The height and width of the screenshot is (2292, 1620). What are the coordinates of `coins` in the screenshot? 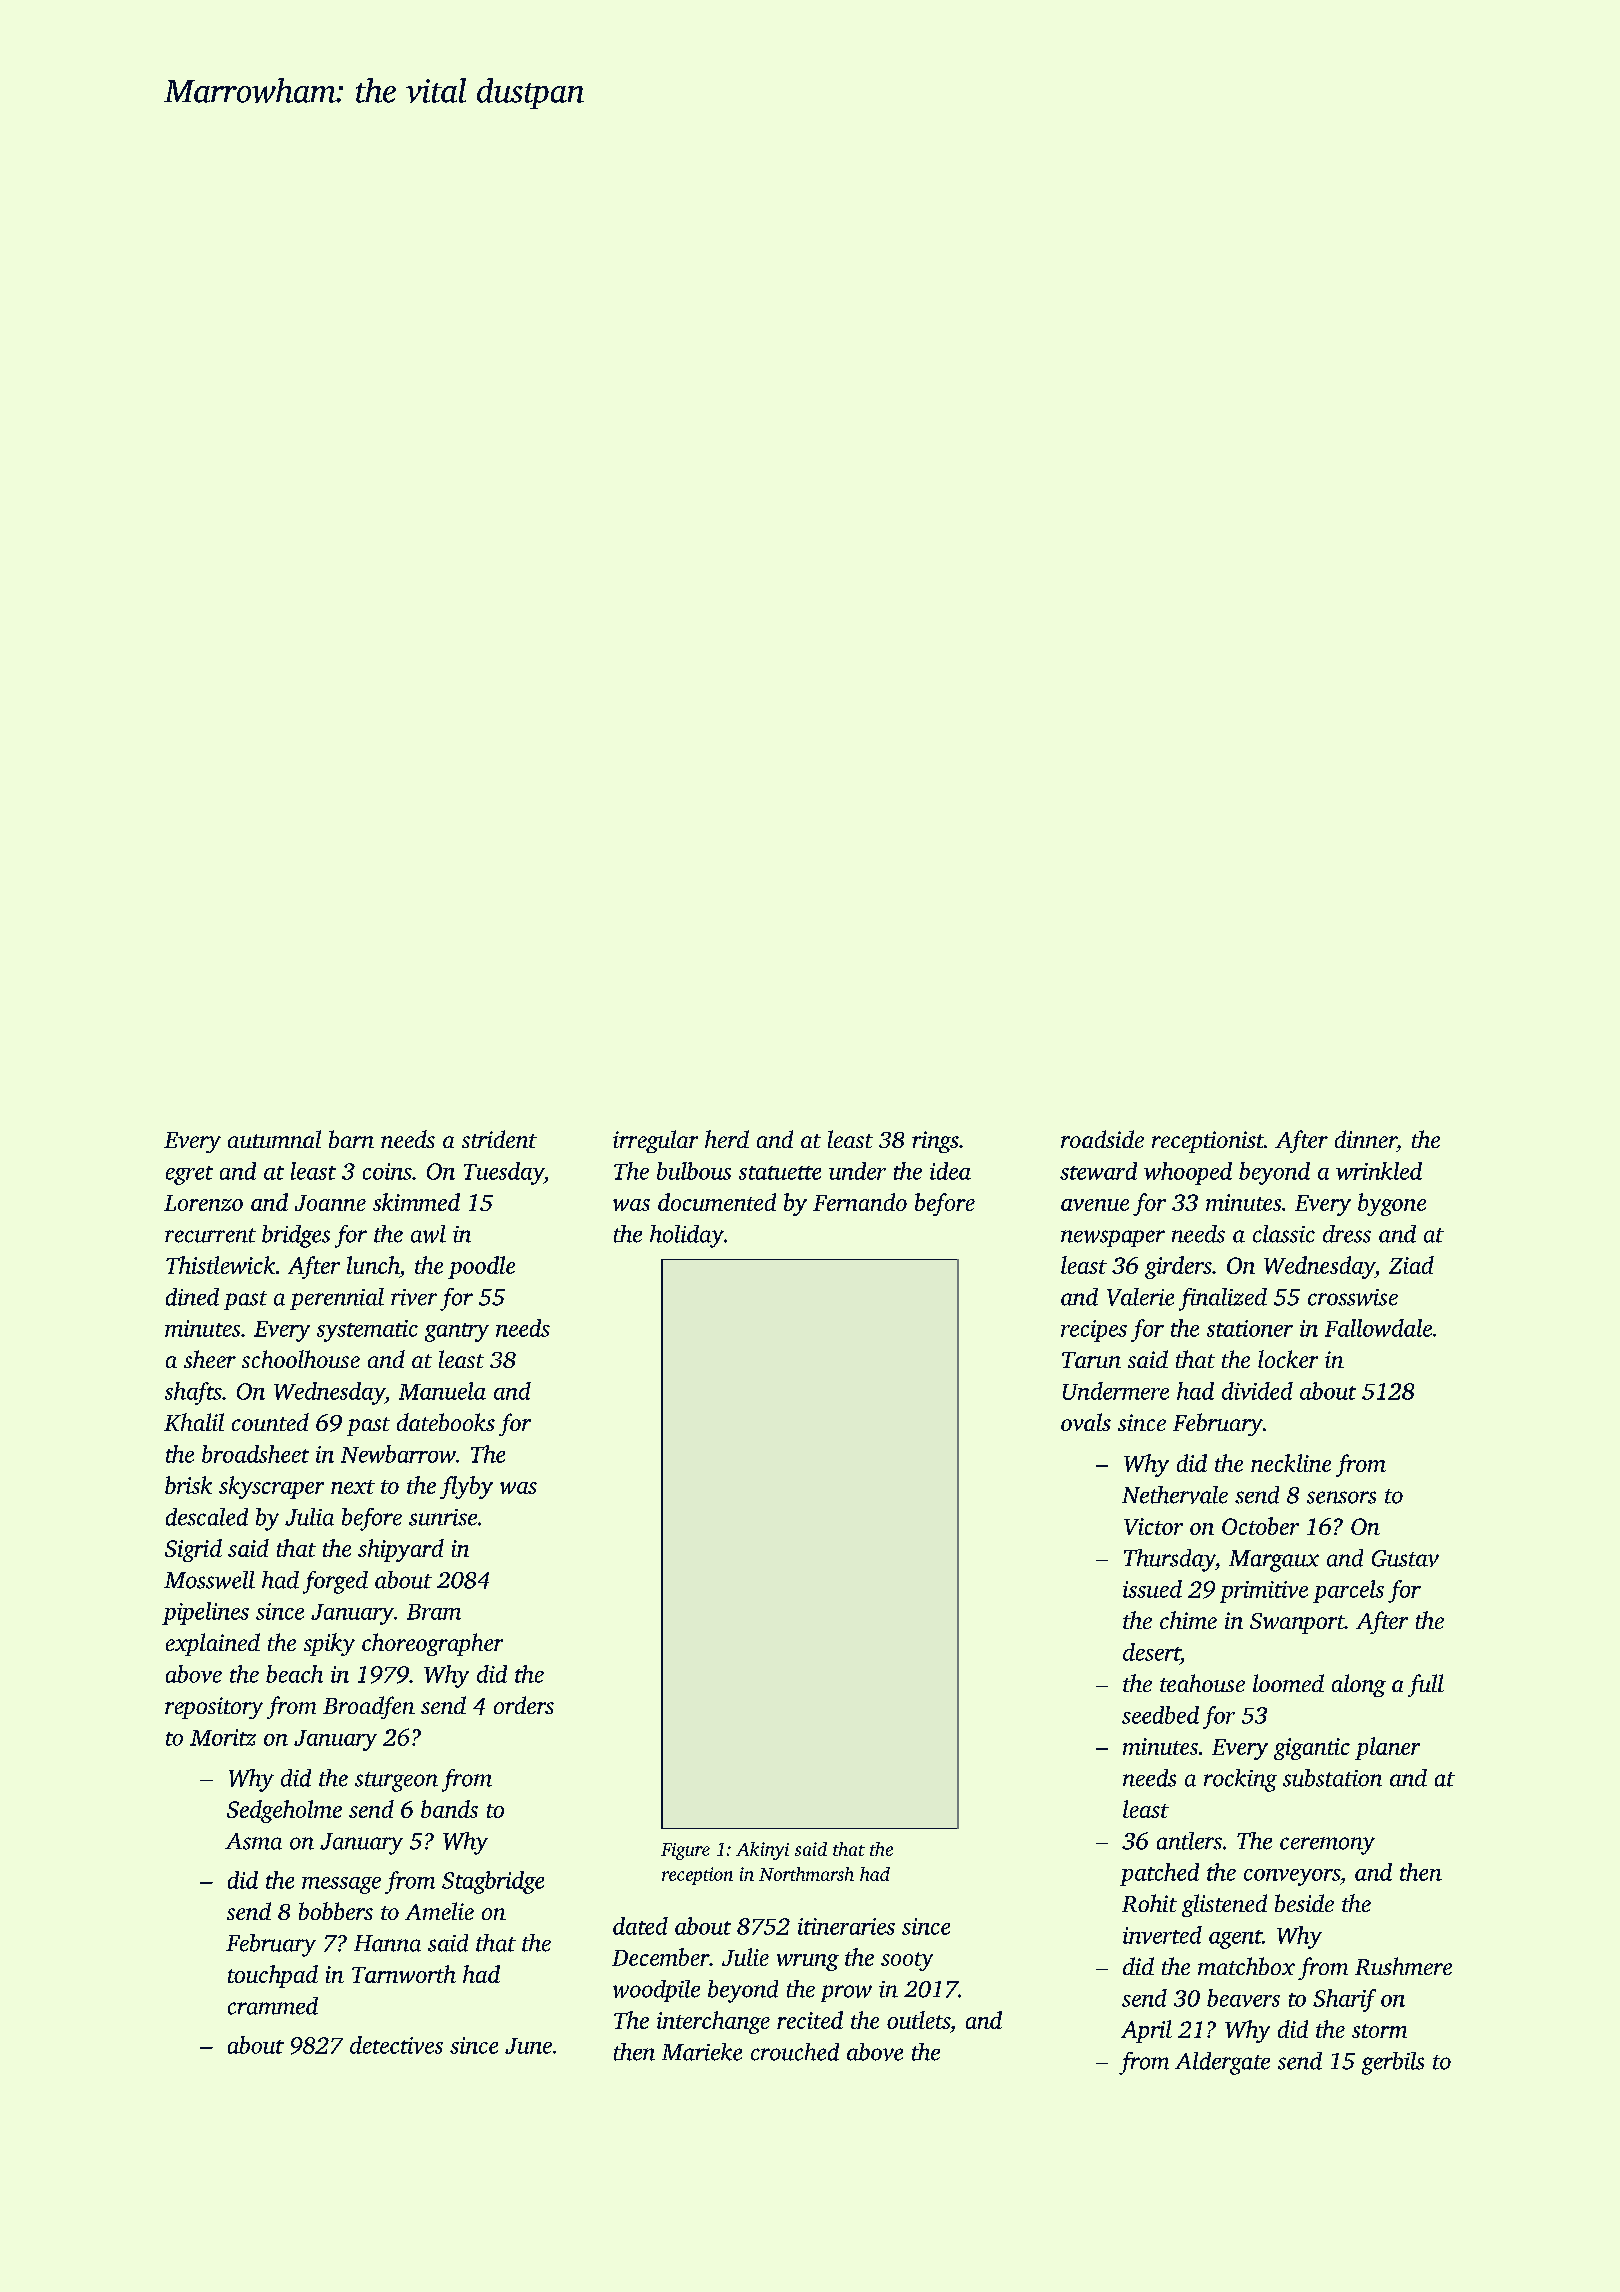 It's located at (387, 1171).
